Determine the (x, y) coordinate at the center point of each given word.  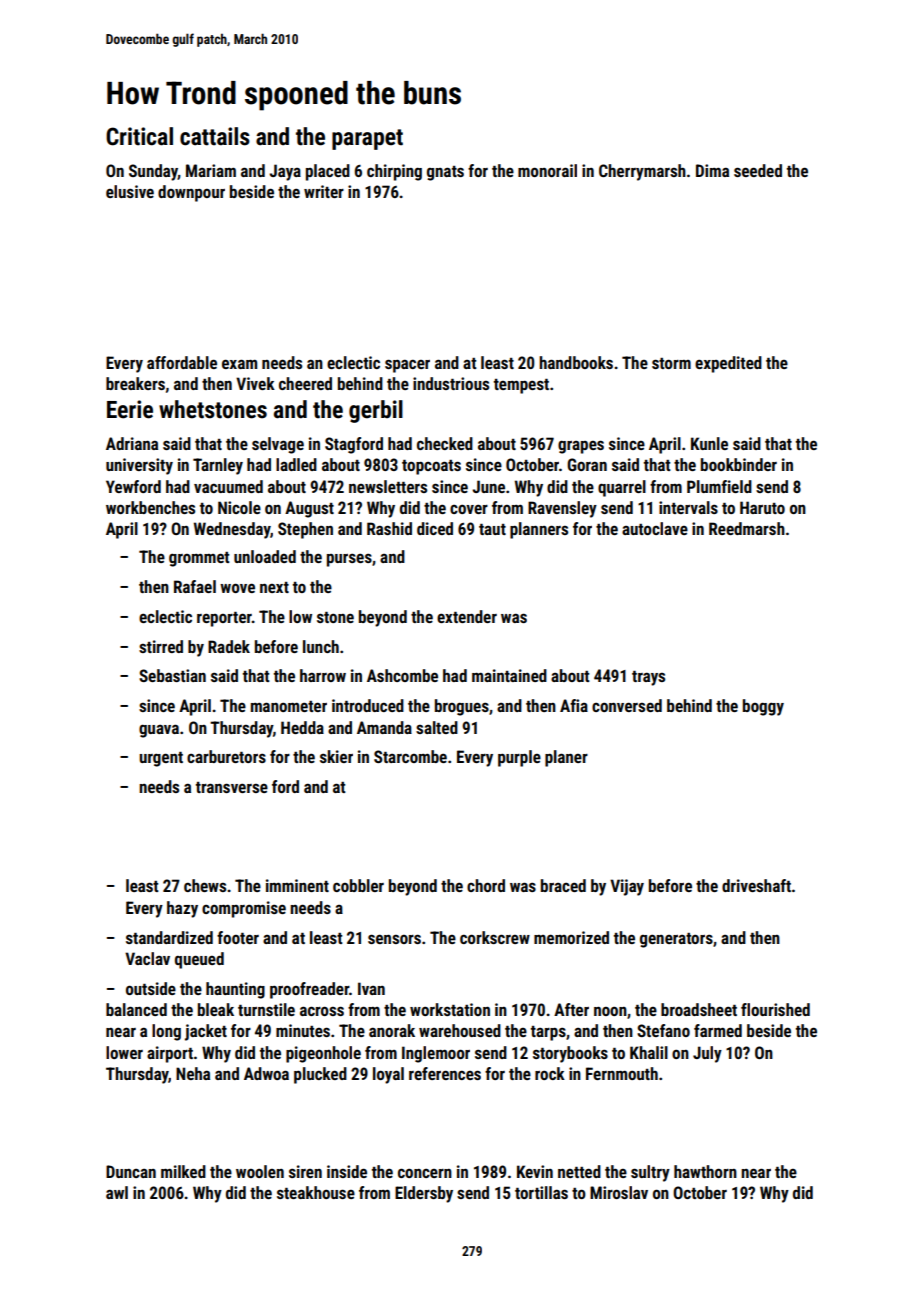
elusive (130, 191)
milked (183, 1171)
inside (347, 1171)
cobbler (358, 885)
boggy (763, 707)
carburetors (226, 756)
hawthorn (705, 1171)
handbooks (576, 362)
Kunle (709, 443)
